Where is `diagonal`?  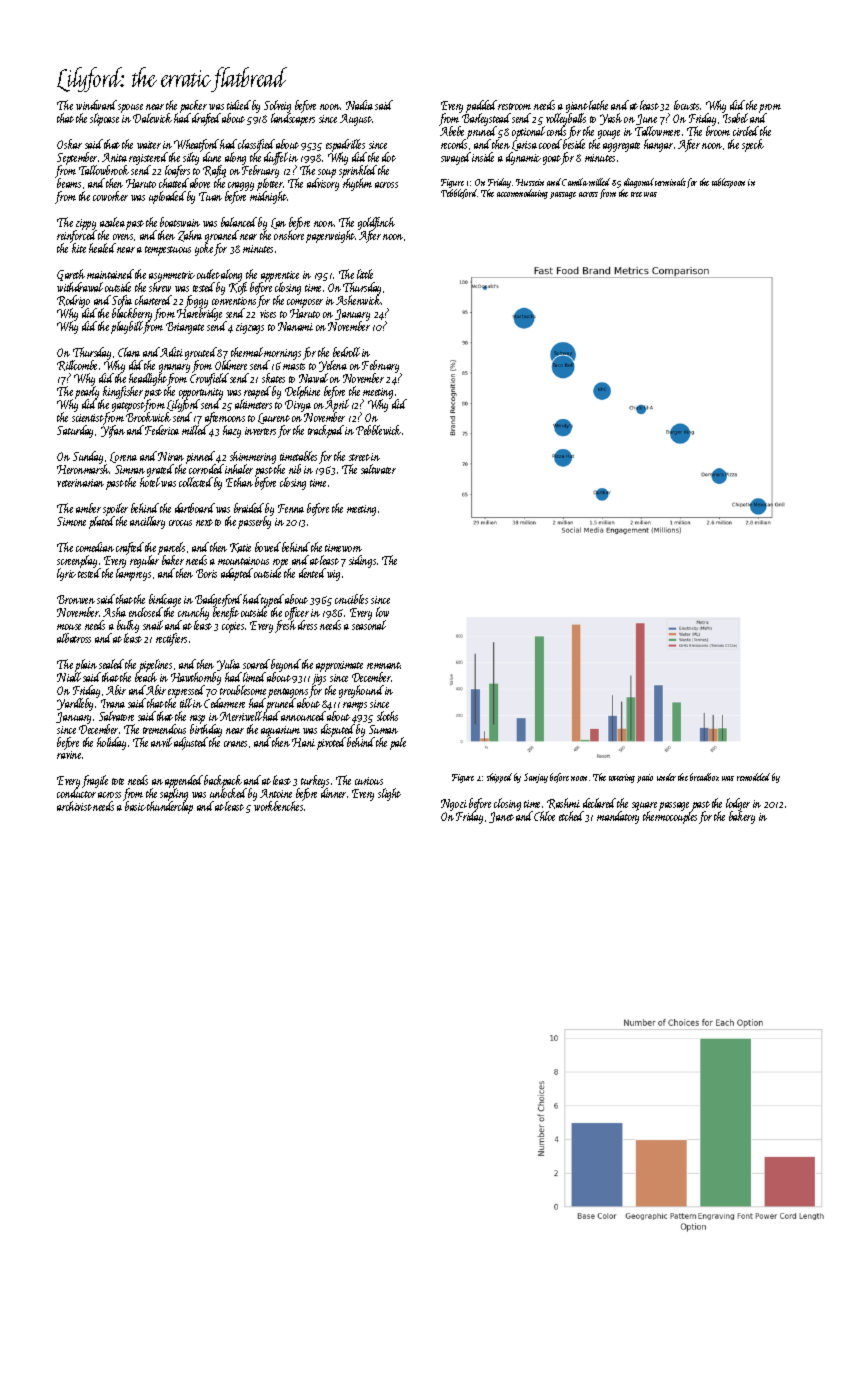
diagonal is located at coordinates (639, 183).
